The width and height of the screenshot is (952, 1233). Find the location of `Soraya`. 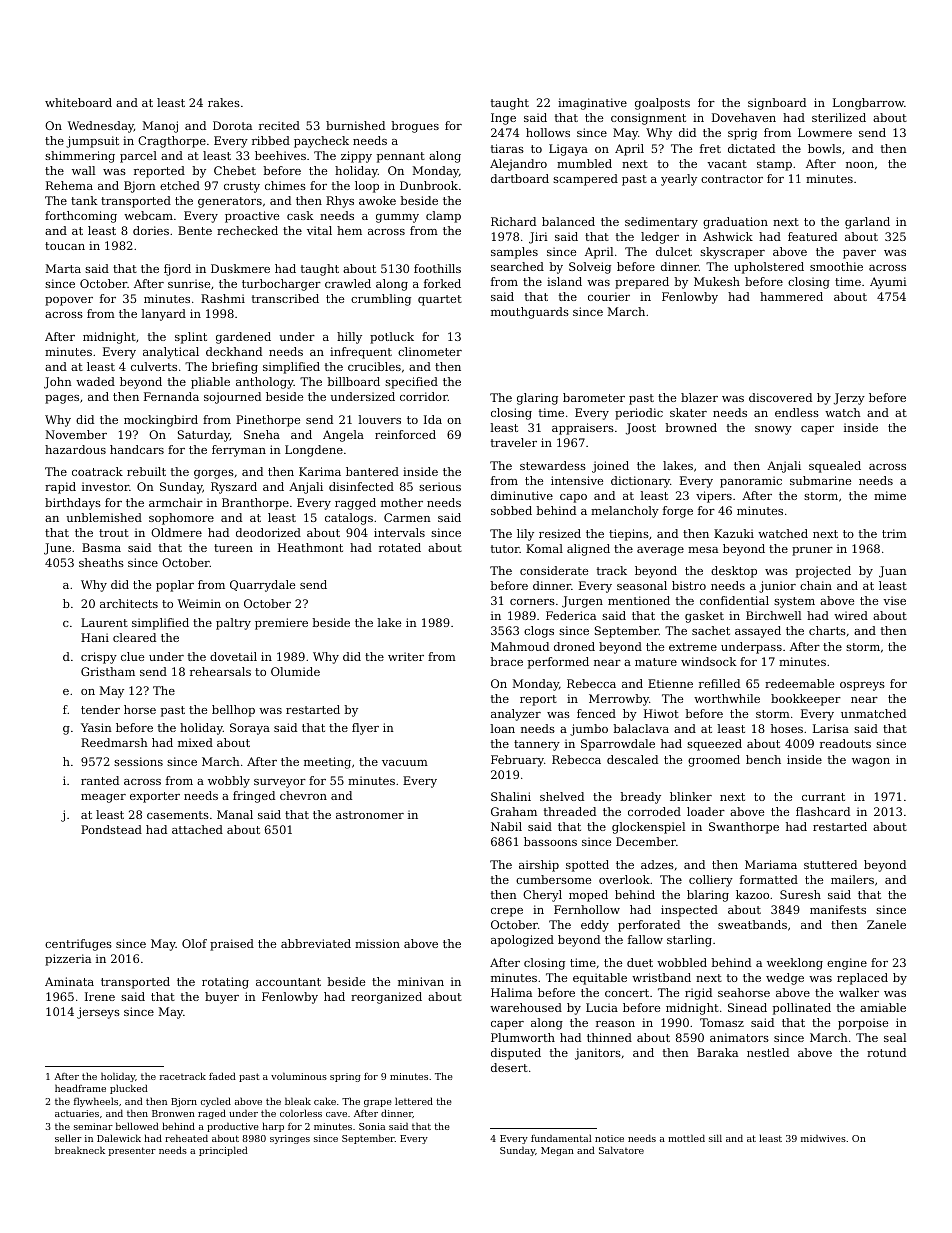

Soraya is located at coordinates (250, 729).
